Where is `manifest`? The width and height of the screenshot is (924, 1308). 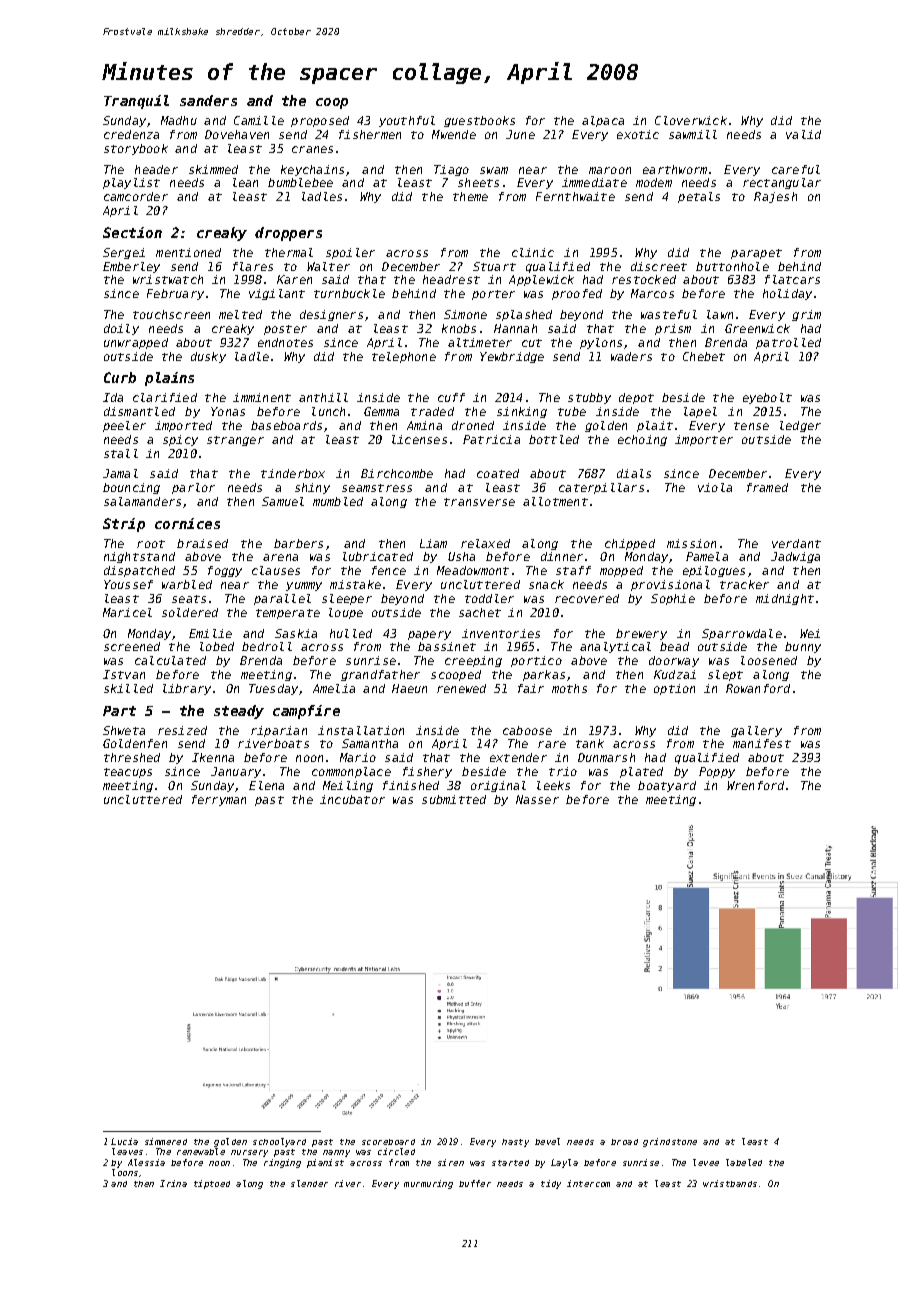
manifest is located at coordinates (762, 743).
